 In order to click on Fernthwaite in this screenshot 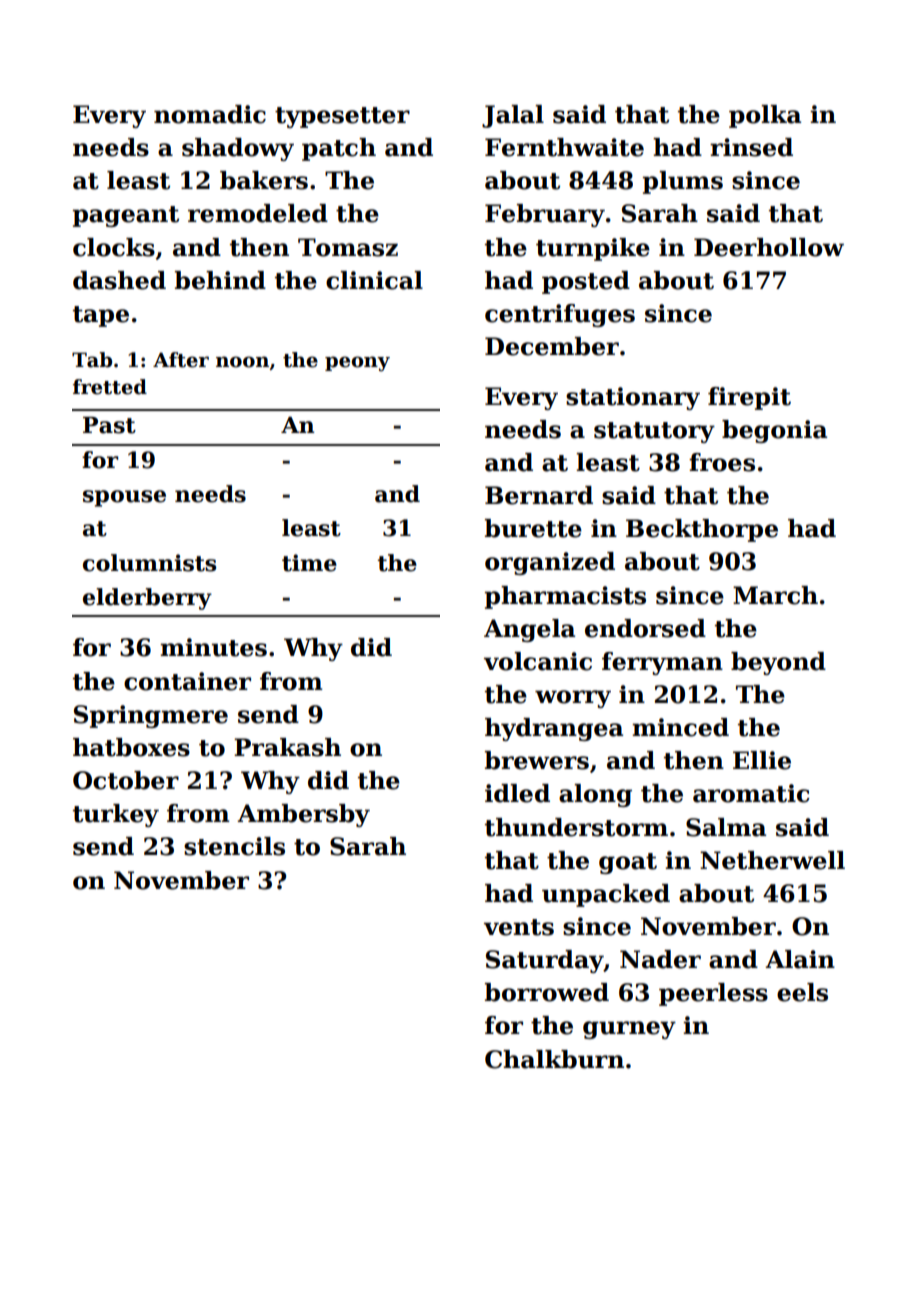, I will do `click(564, 147)`.
